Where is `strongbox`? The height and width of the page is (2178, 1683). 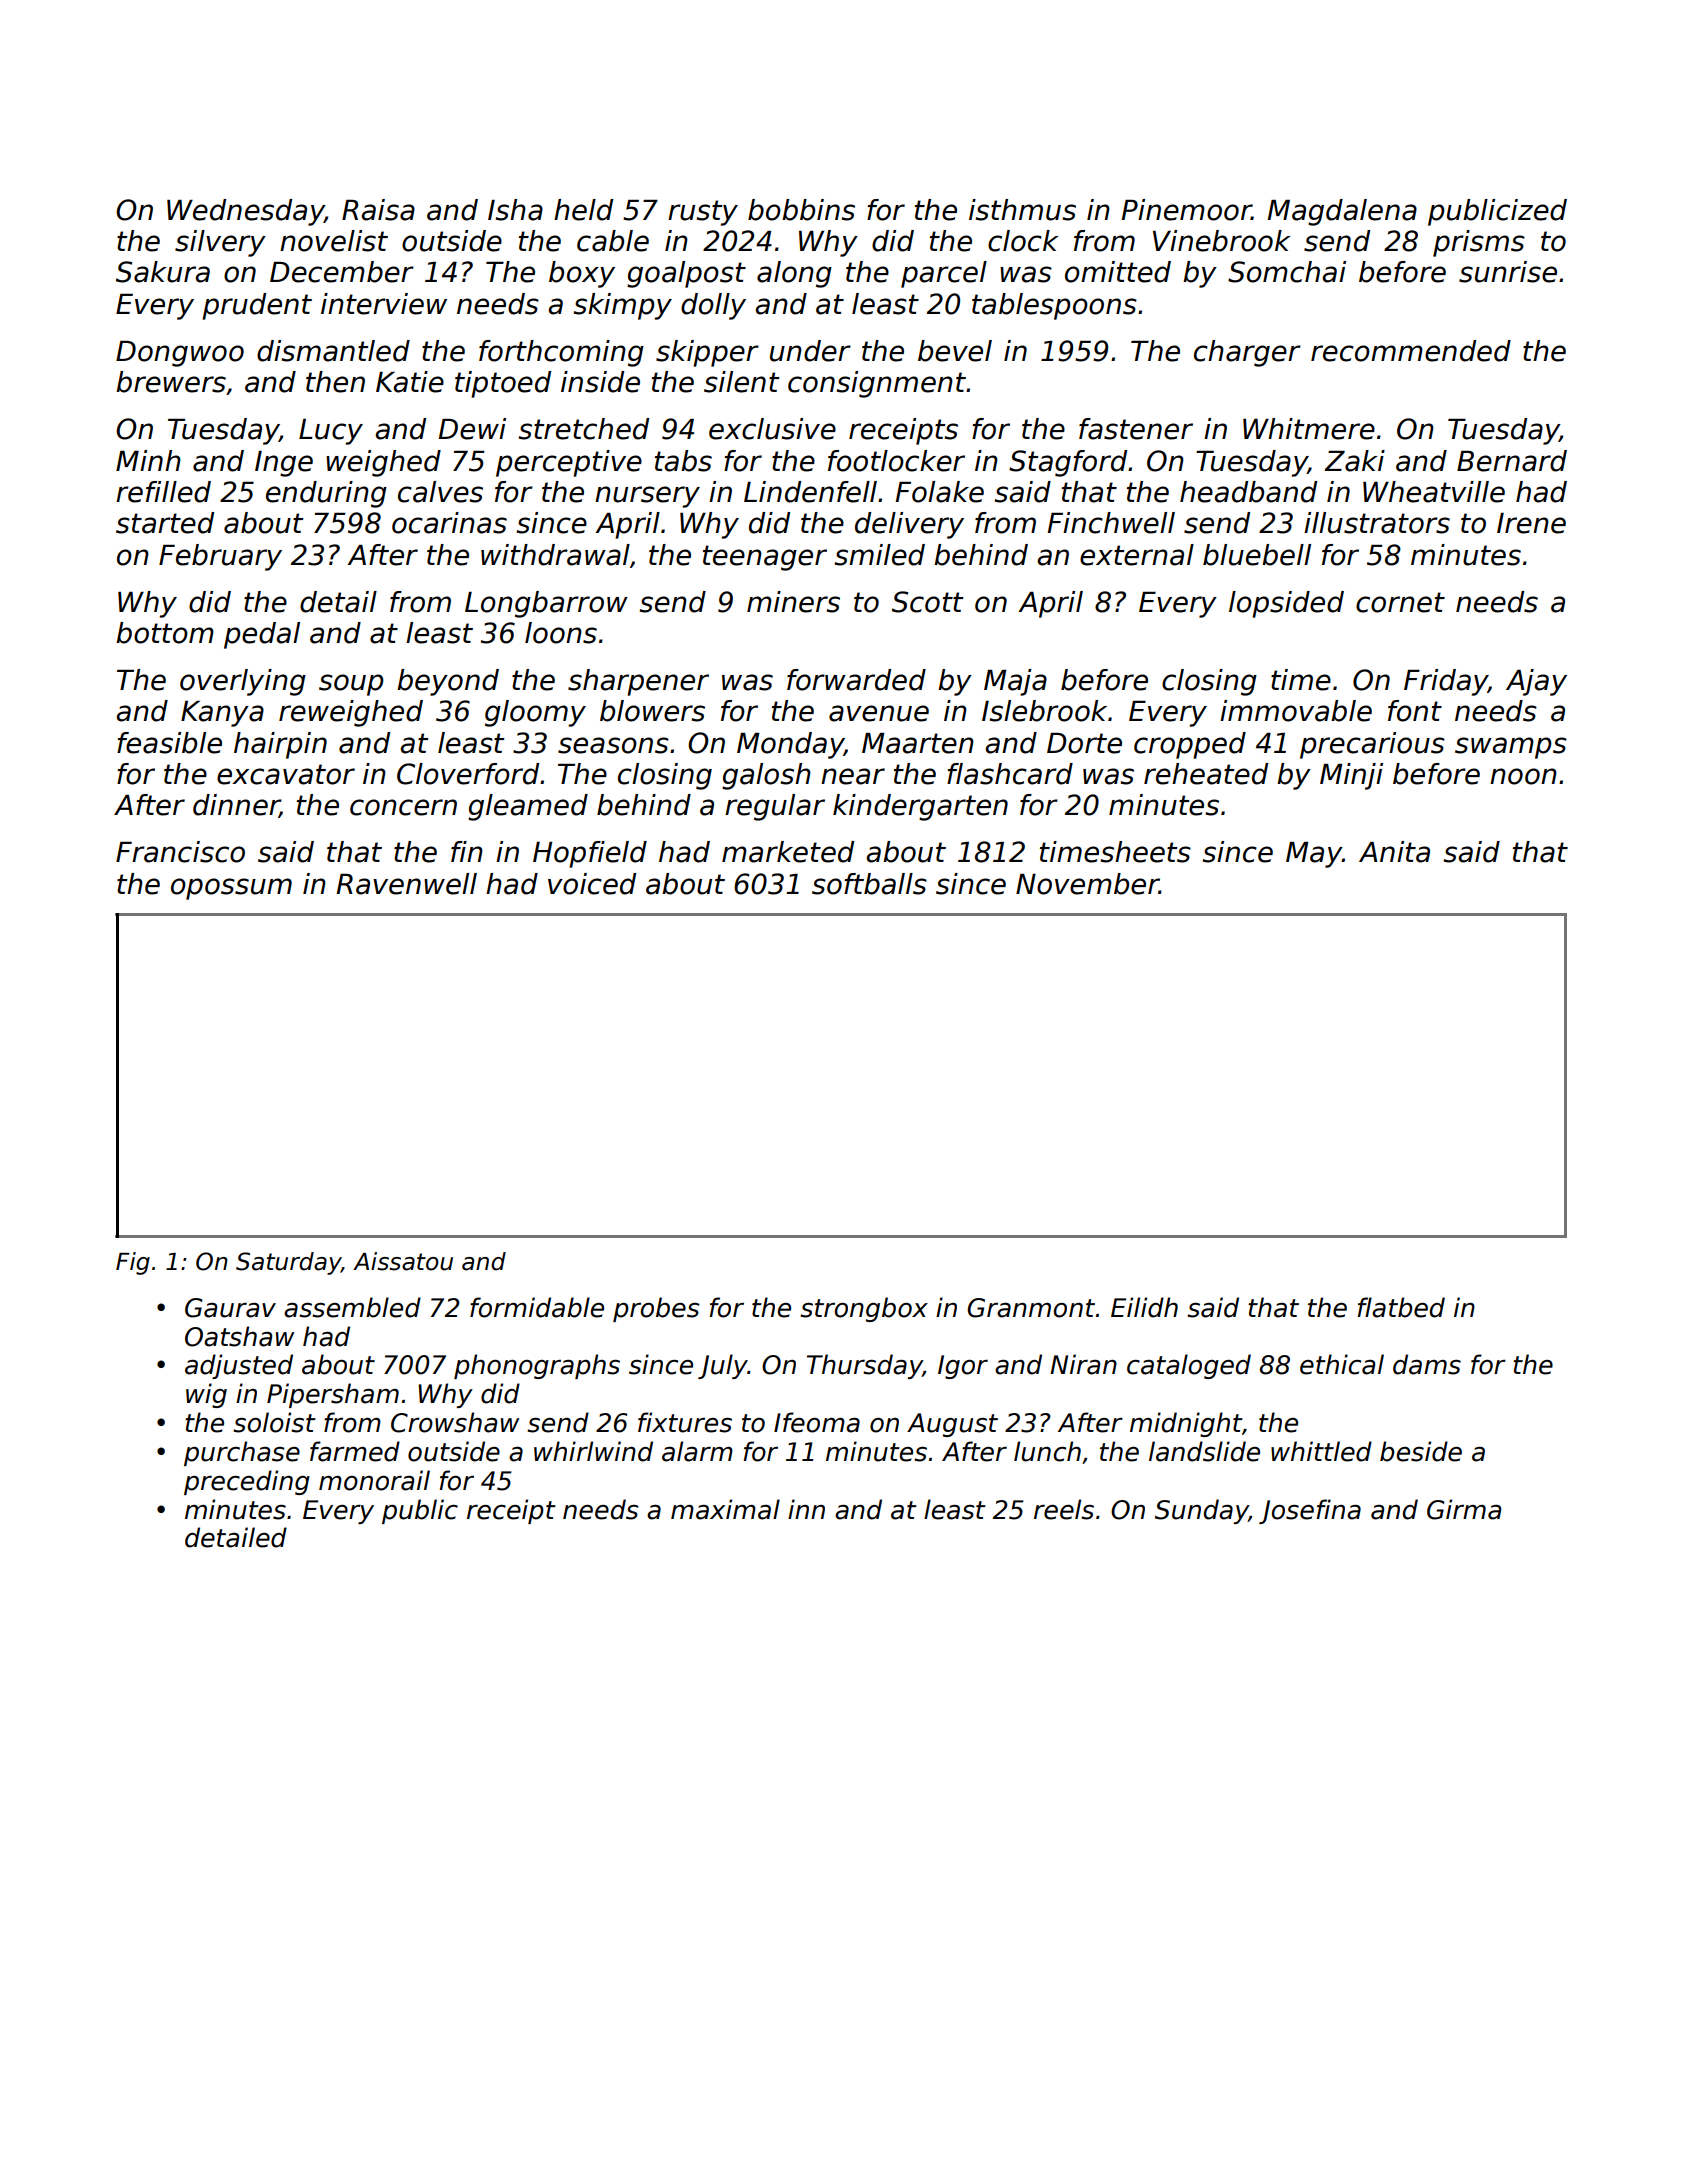 strongbox is located at coordinates (864, 1309).
